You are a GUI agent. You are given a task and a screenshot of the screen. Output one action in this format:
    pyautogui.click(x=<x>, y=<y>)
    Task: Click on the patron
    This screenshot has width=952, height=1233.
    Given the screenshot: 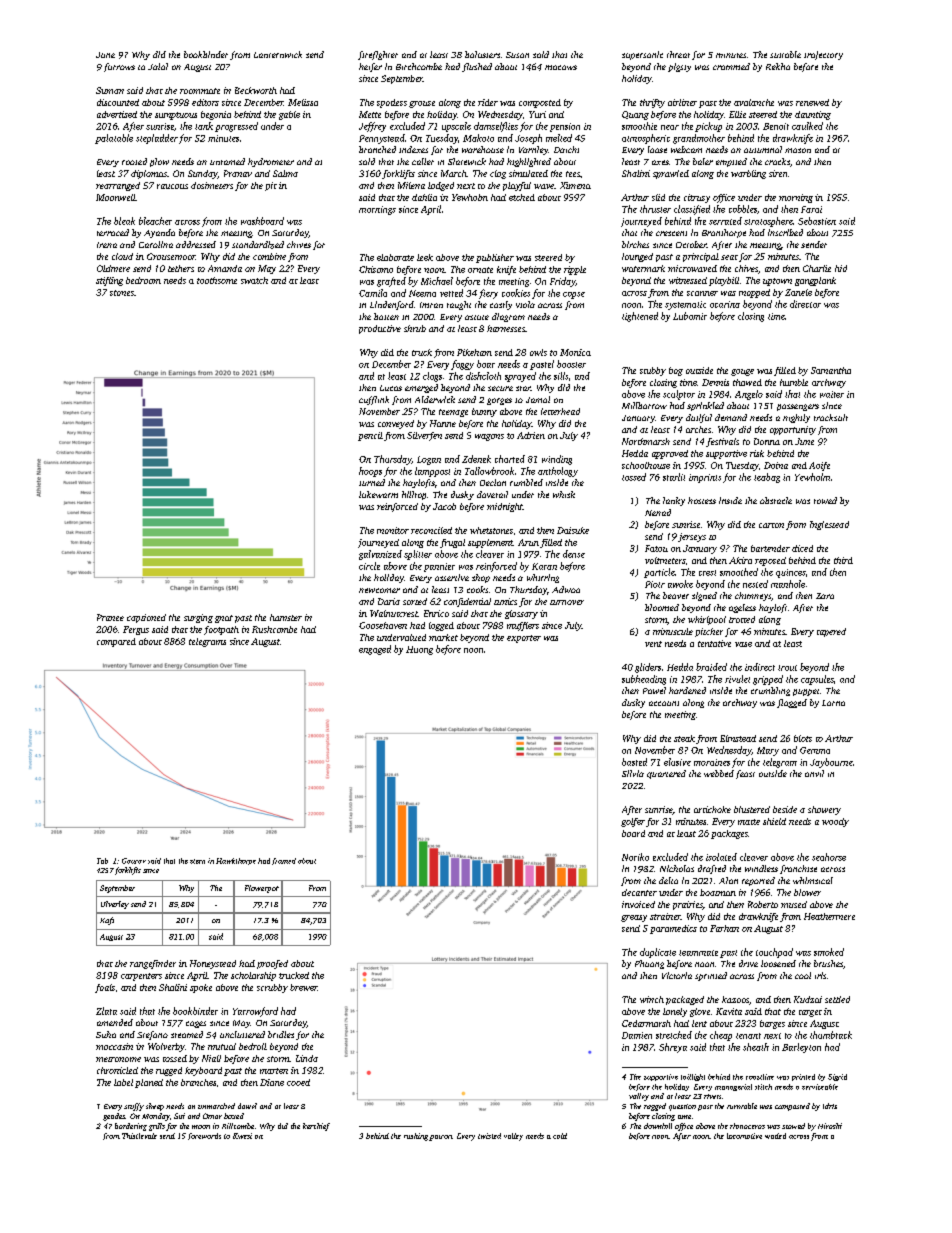 What is the action you would take?
    pyautogui.click(x=440, y=1138)
